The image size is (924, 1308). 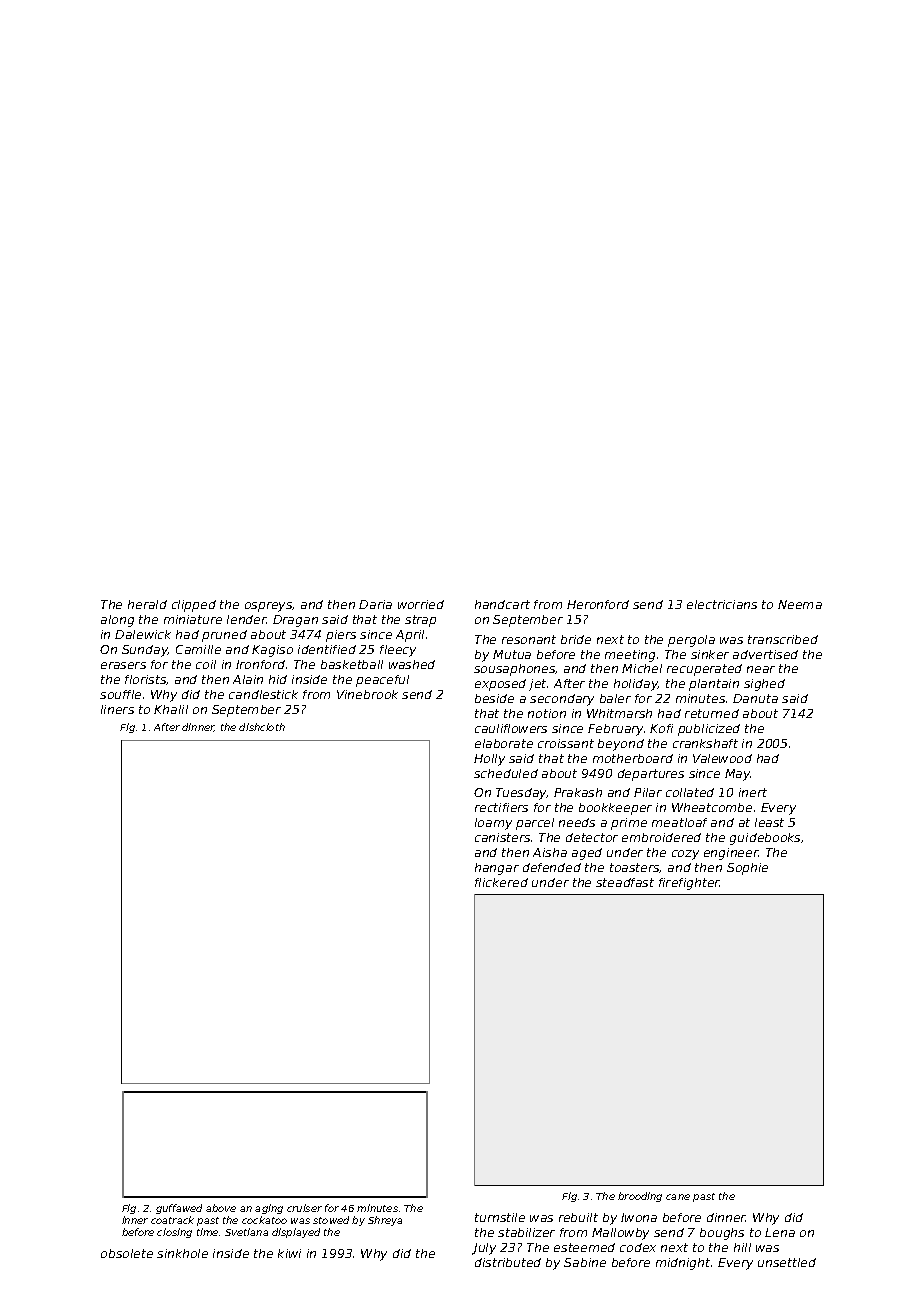 What do you see at coordinates (562, 700) in the document?
I see `secondary` at bounding box center [562, 700].
